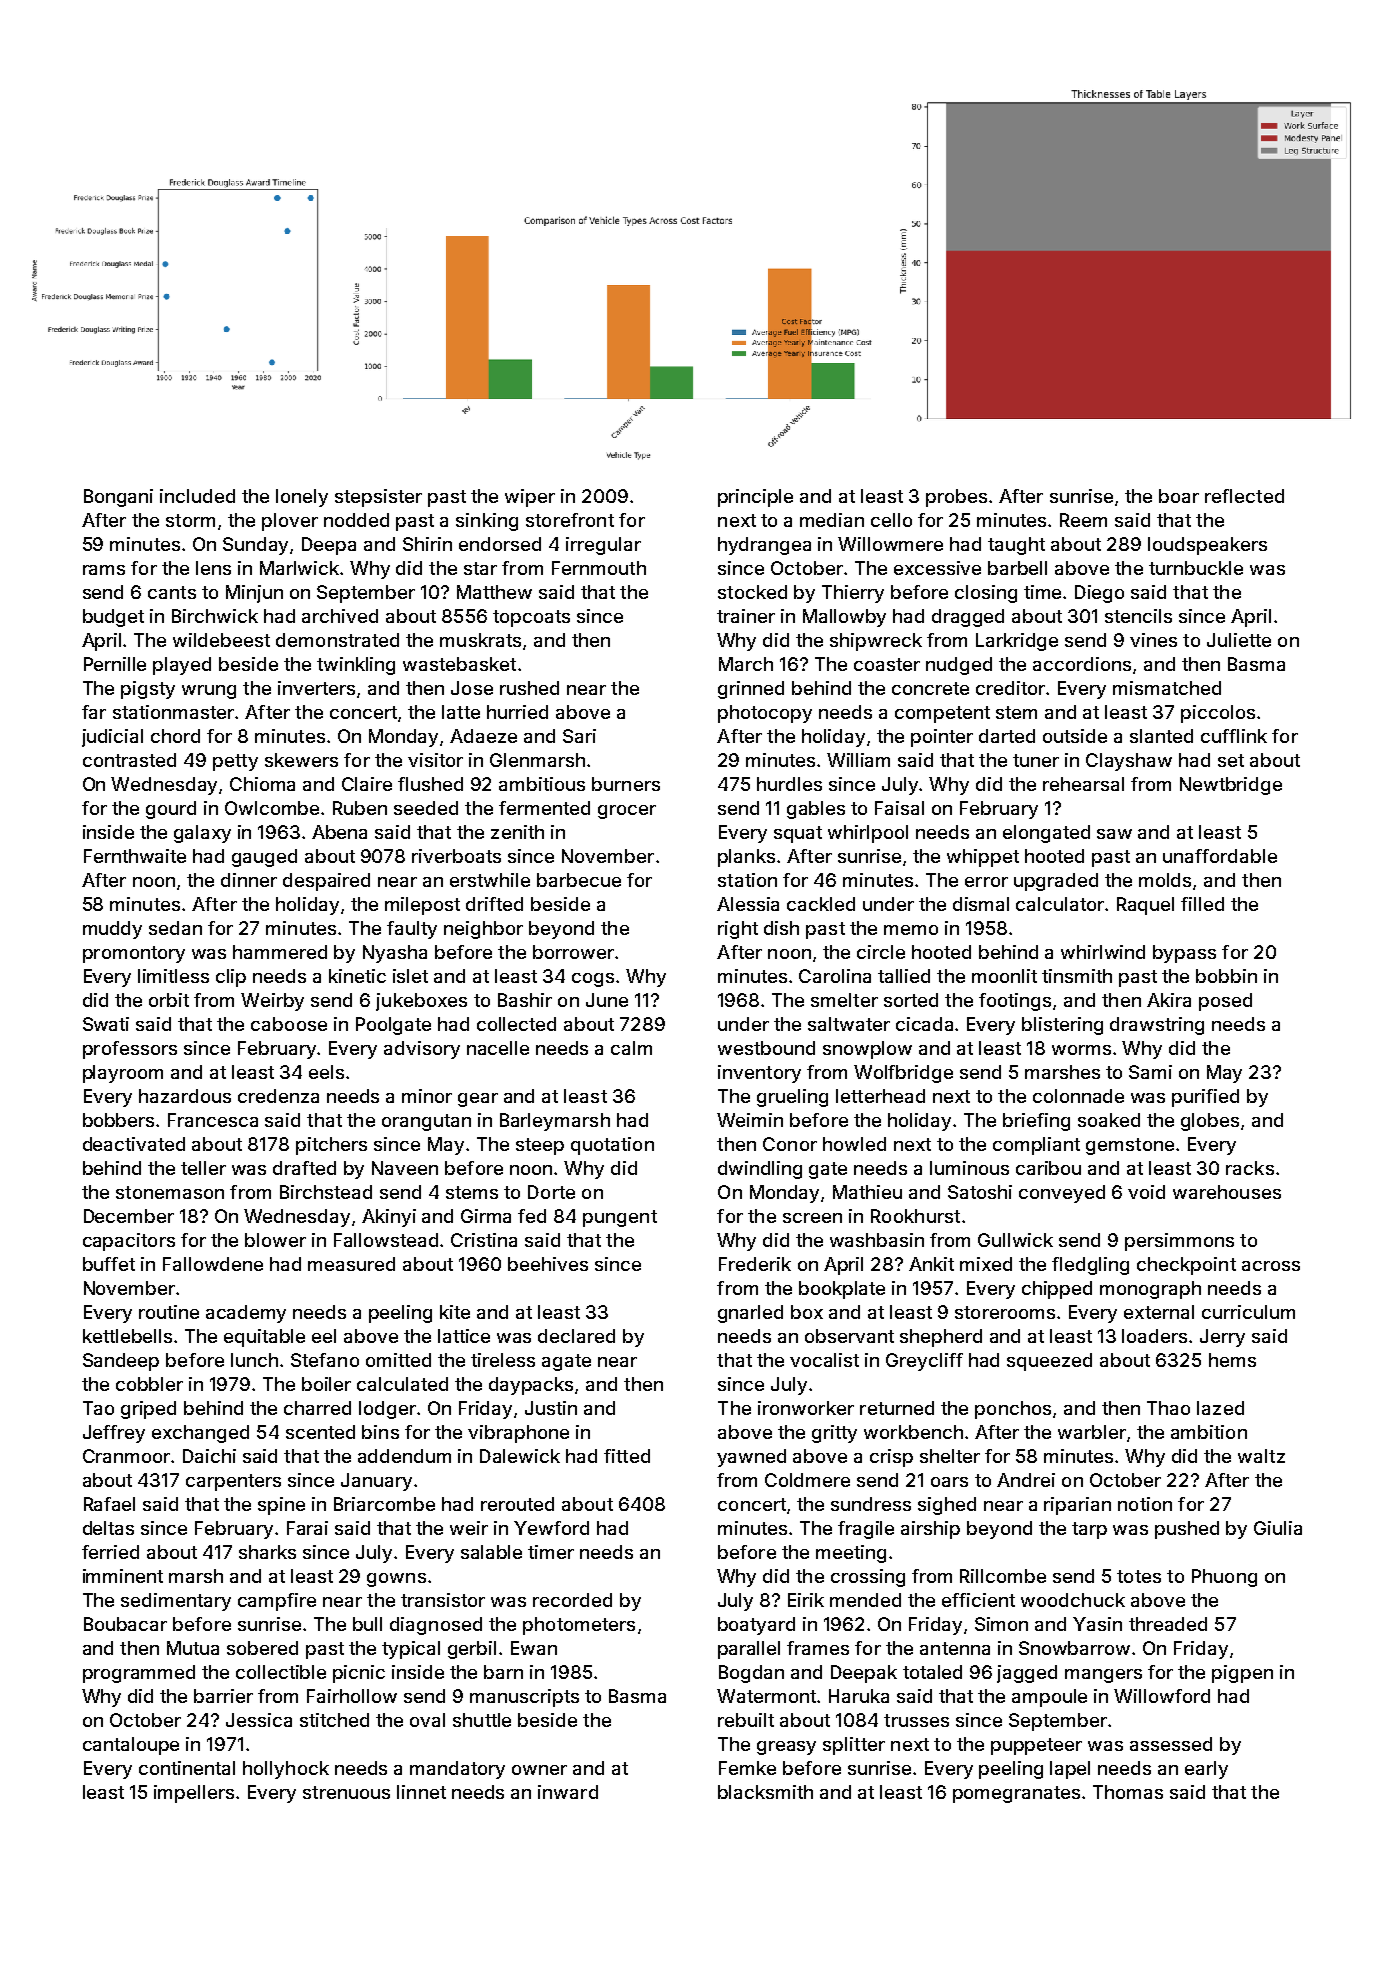  I want to click on observant, so click(849, 1336).
